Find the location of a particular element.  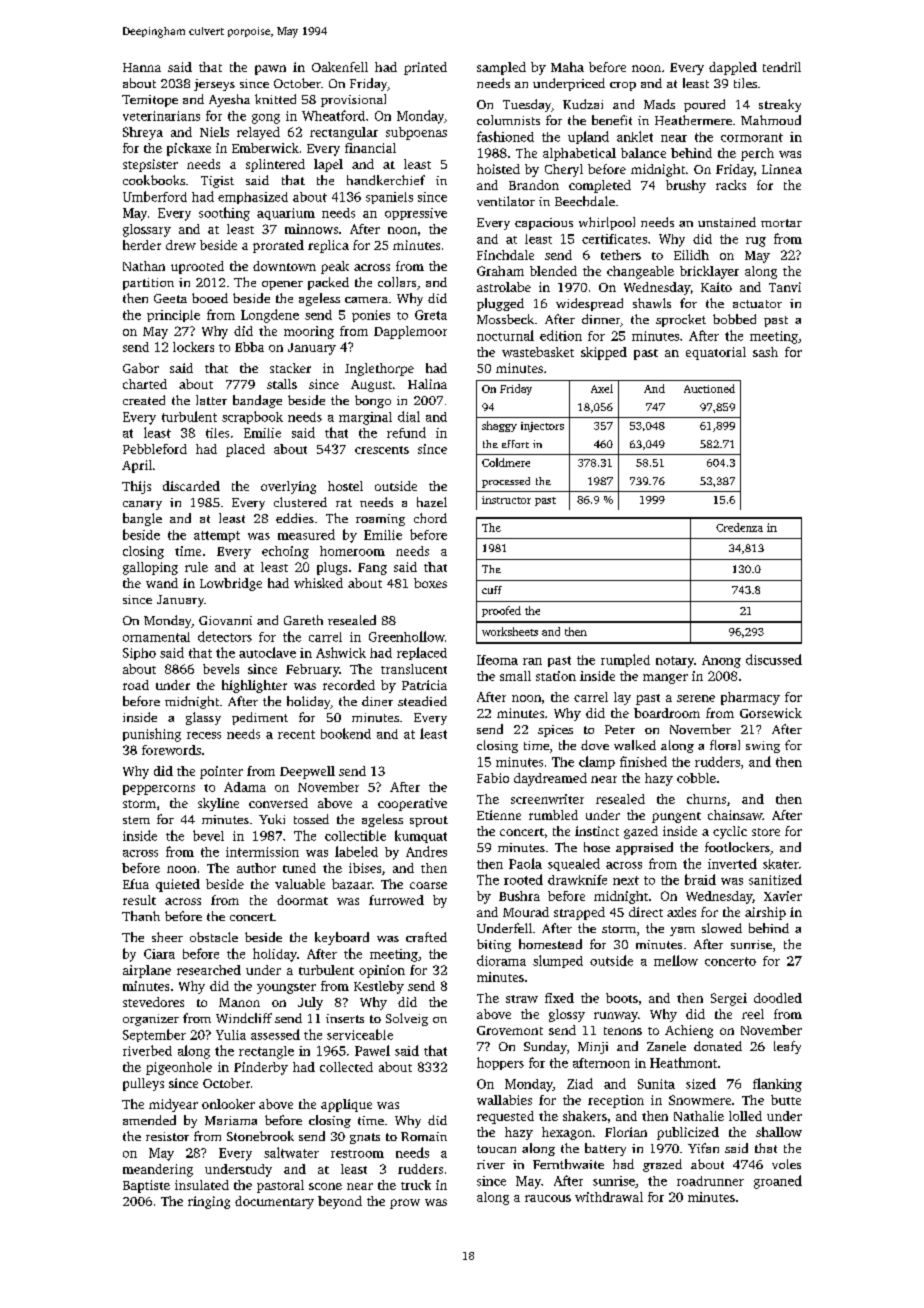

bobbed is located at coordinates (734, 319).
